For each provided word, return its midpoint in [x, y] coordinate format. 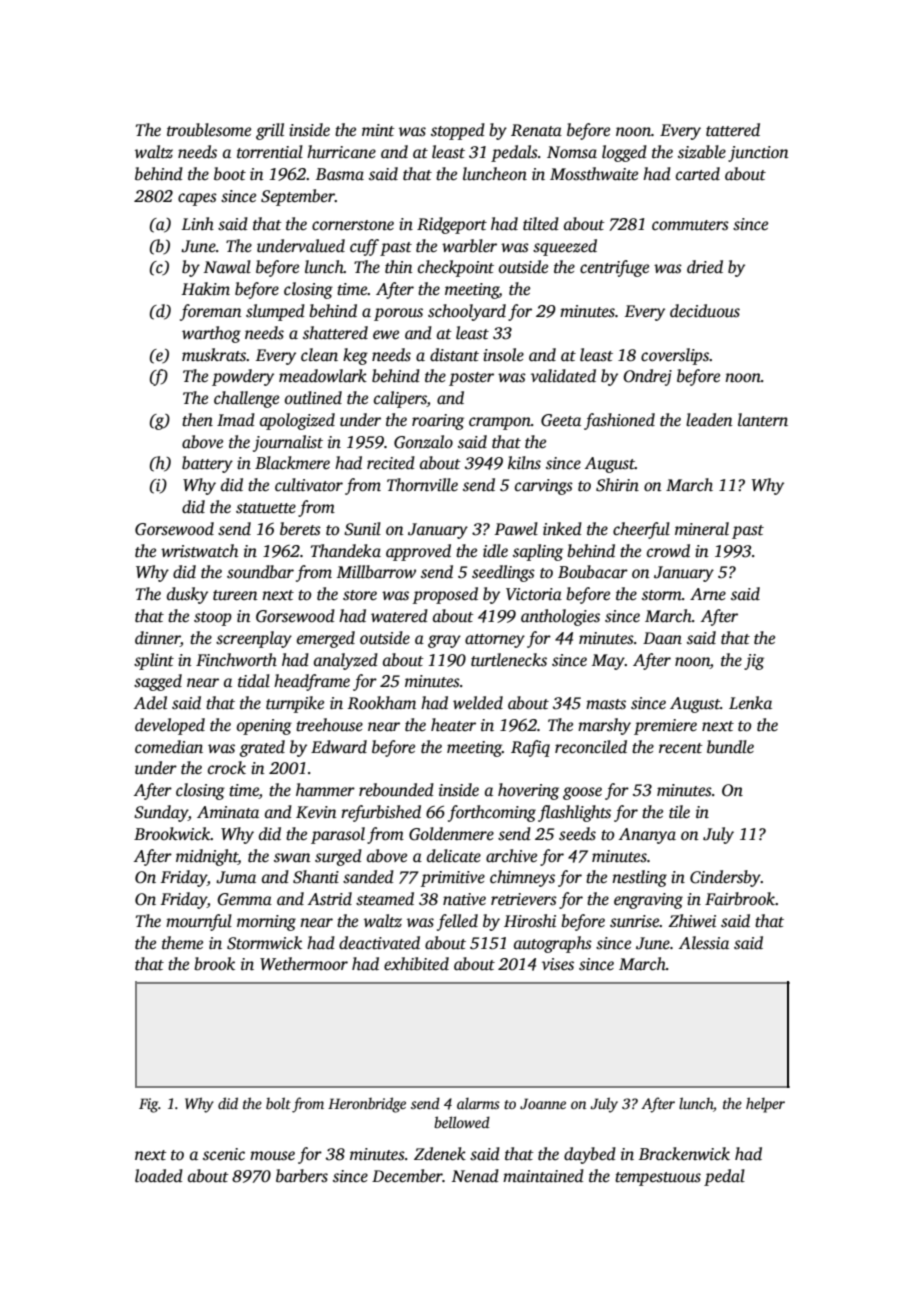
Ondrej [647, 377]
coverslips [675, 356]
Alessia [704, 943]
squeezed [565, 247]
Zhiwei [692, 920]
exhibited [416, 964]
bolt [278, 1103]
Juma [236, 877]
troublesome [209, 130]
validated [563, 376]
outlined [313, 398]
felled [457, 922]
